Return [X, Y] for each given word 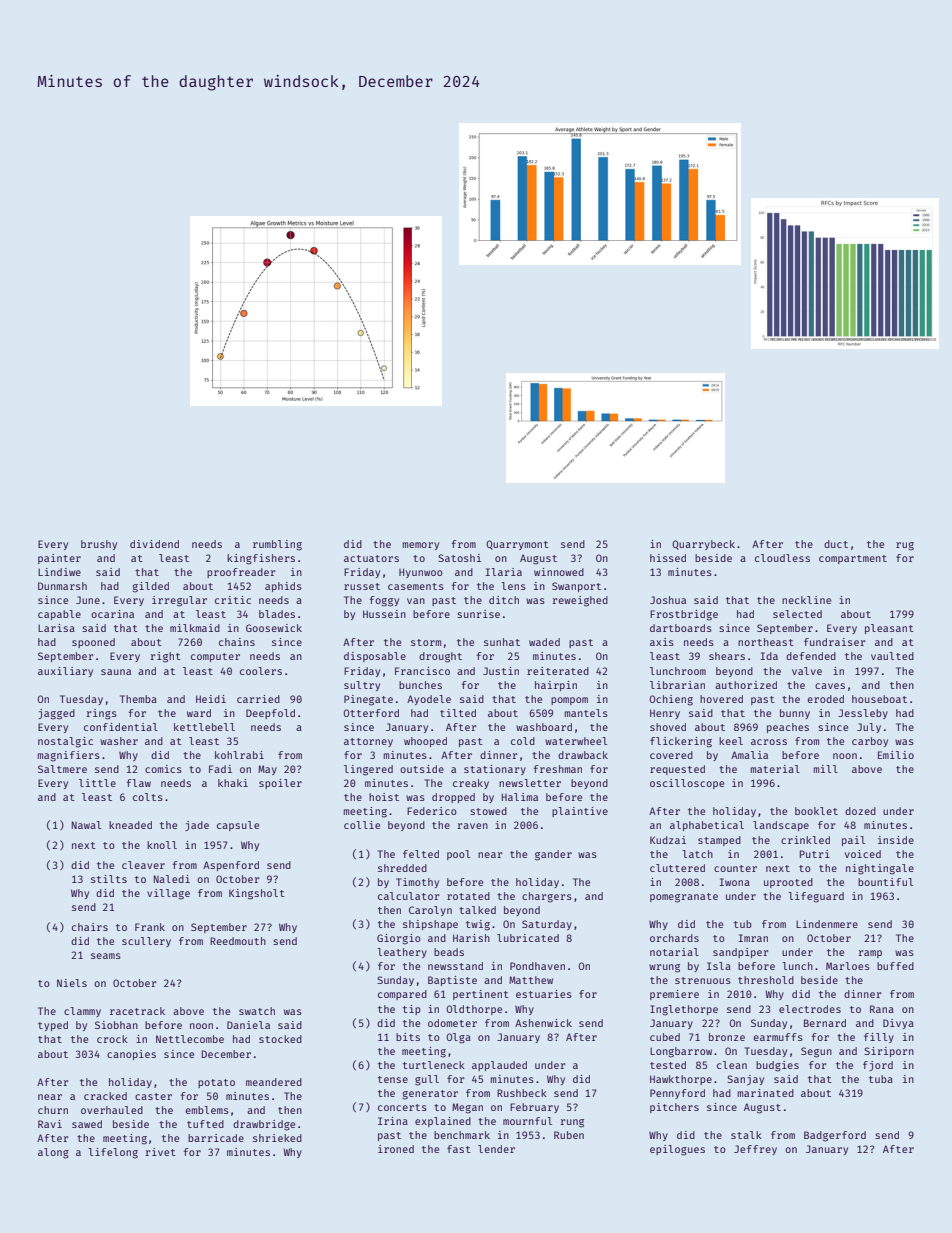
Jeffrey [755, 1150]
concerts [402, 1107]
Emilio [896, 755]
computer [215, 657]
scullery [146, 942]
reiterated [558, 671]
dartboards [681, 628]
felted [421, 854]
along [53, 1153]
